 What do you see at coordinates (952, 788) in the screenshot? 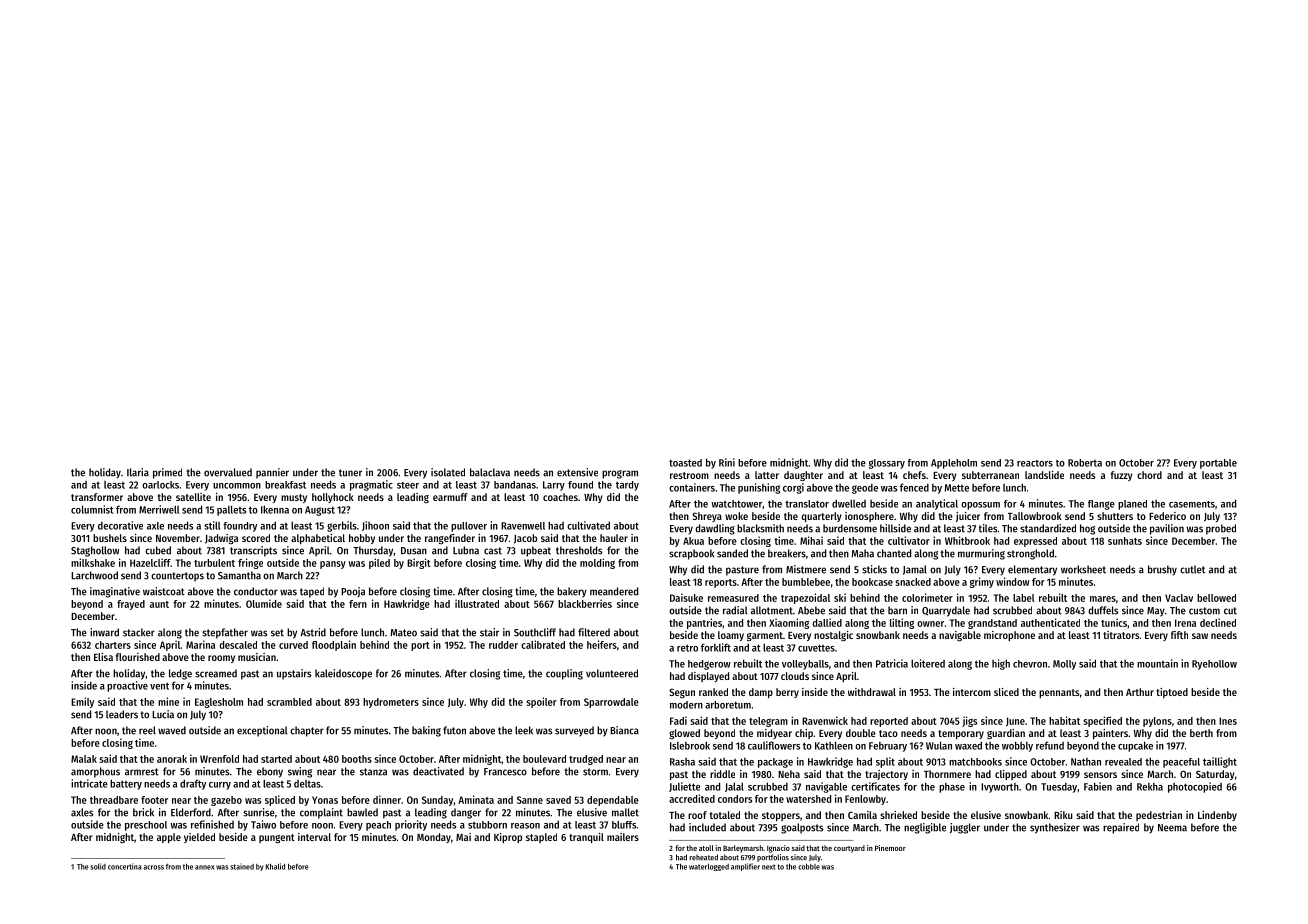
I see `phase` at bounding box center [952, 788].
